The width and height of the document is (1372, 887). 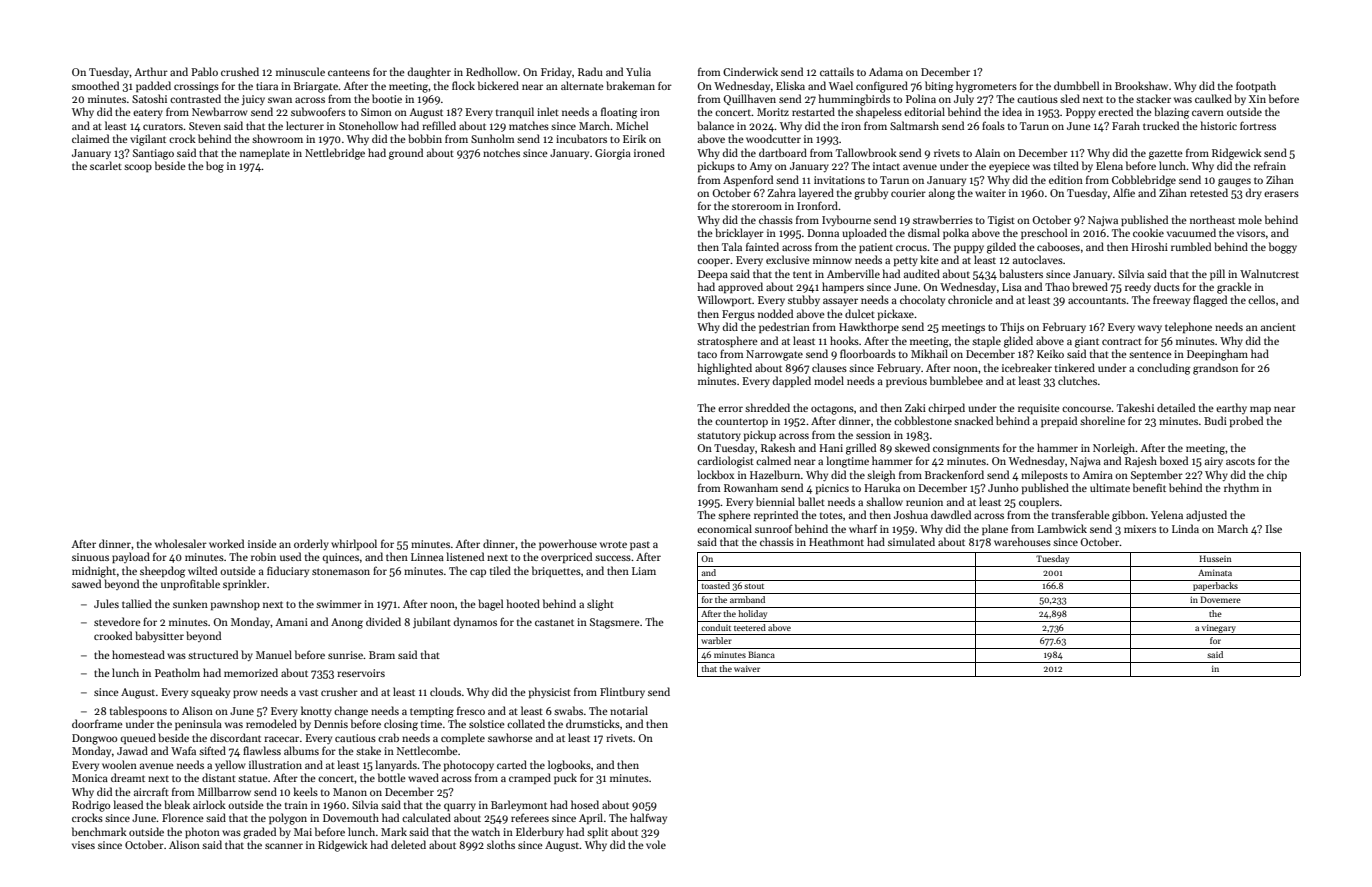 I want to click on sprinkler, so click(x=245, y=584).
